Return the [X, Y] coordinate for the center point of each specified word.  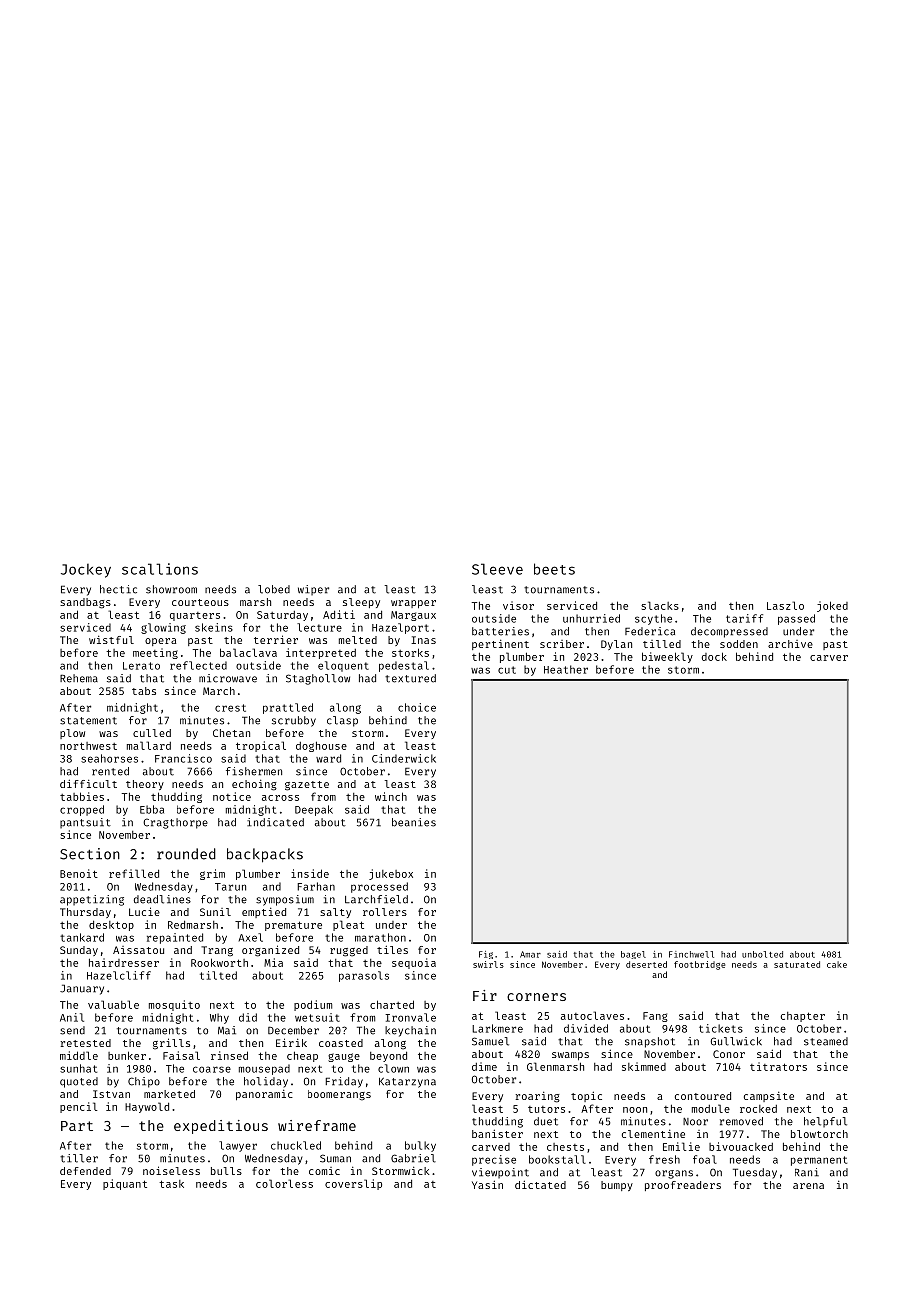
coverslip [353, 1184]
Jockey [86, 571]
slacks [660, 605]
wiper [313, 590]
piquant [125, 1184]
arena [808, 1186]
